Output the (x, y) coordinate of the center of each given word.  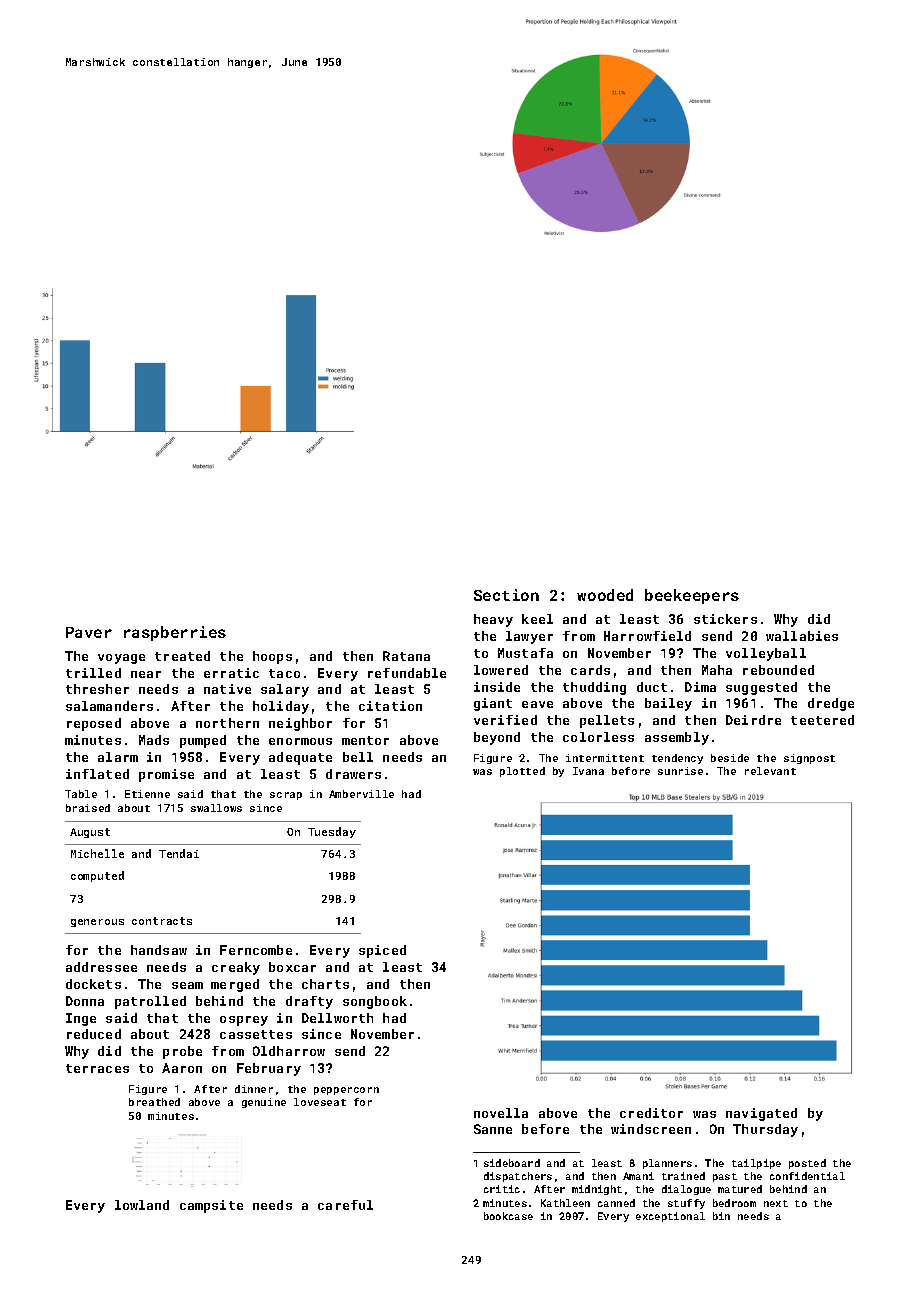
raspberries (175, 633)
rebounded (778, 670)
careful (345, 1205)
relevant (770, 771)
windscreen (651, 1129)
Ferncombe (256, 950)
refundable (407, 673)
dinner (254, 1089)
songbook (375, 1002)
